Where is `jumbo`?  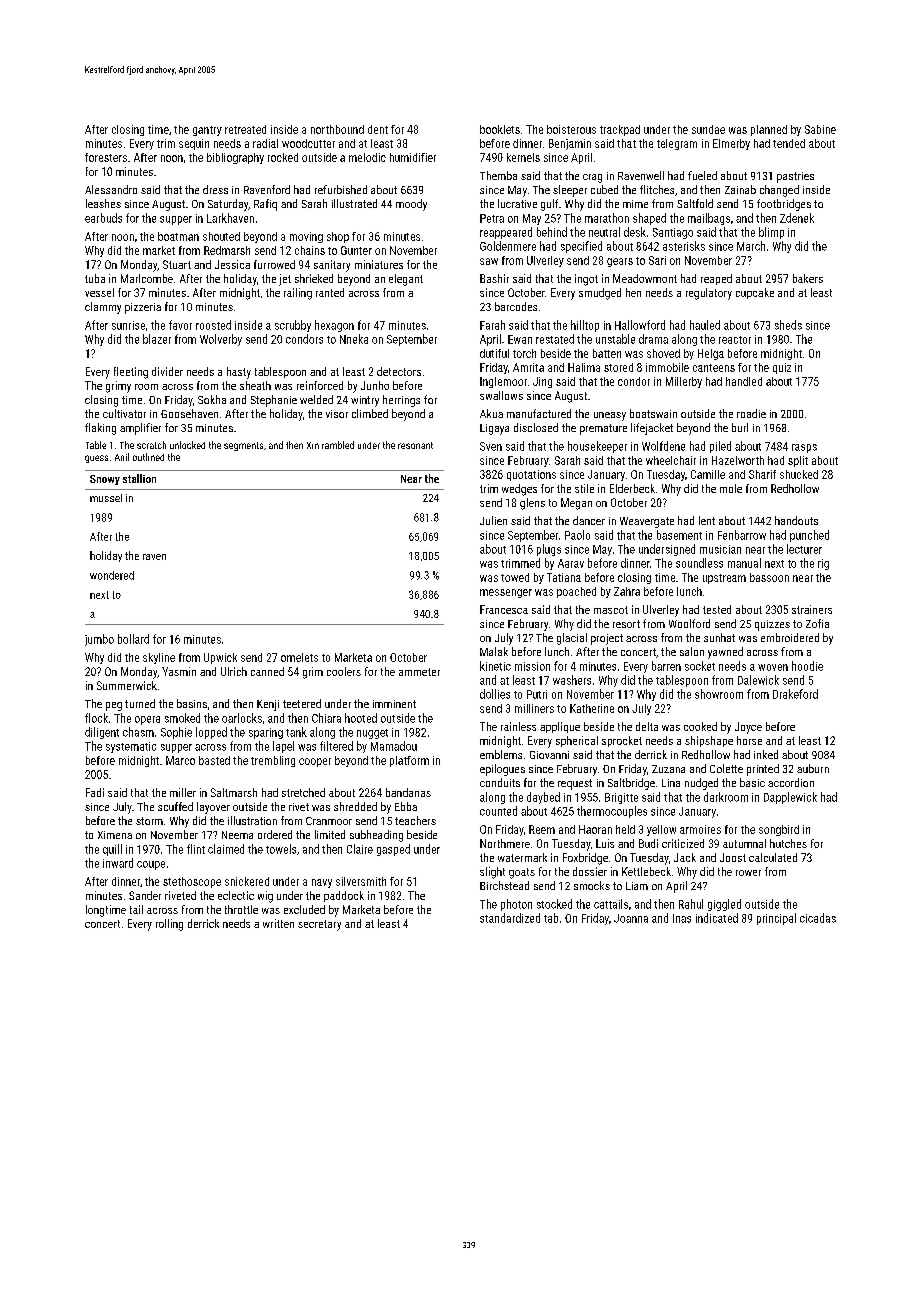 jumbo is located at coordinates (99, 640).
